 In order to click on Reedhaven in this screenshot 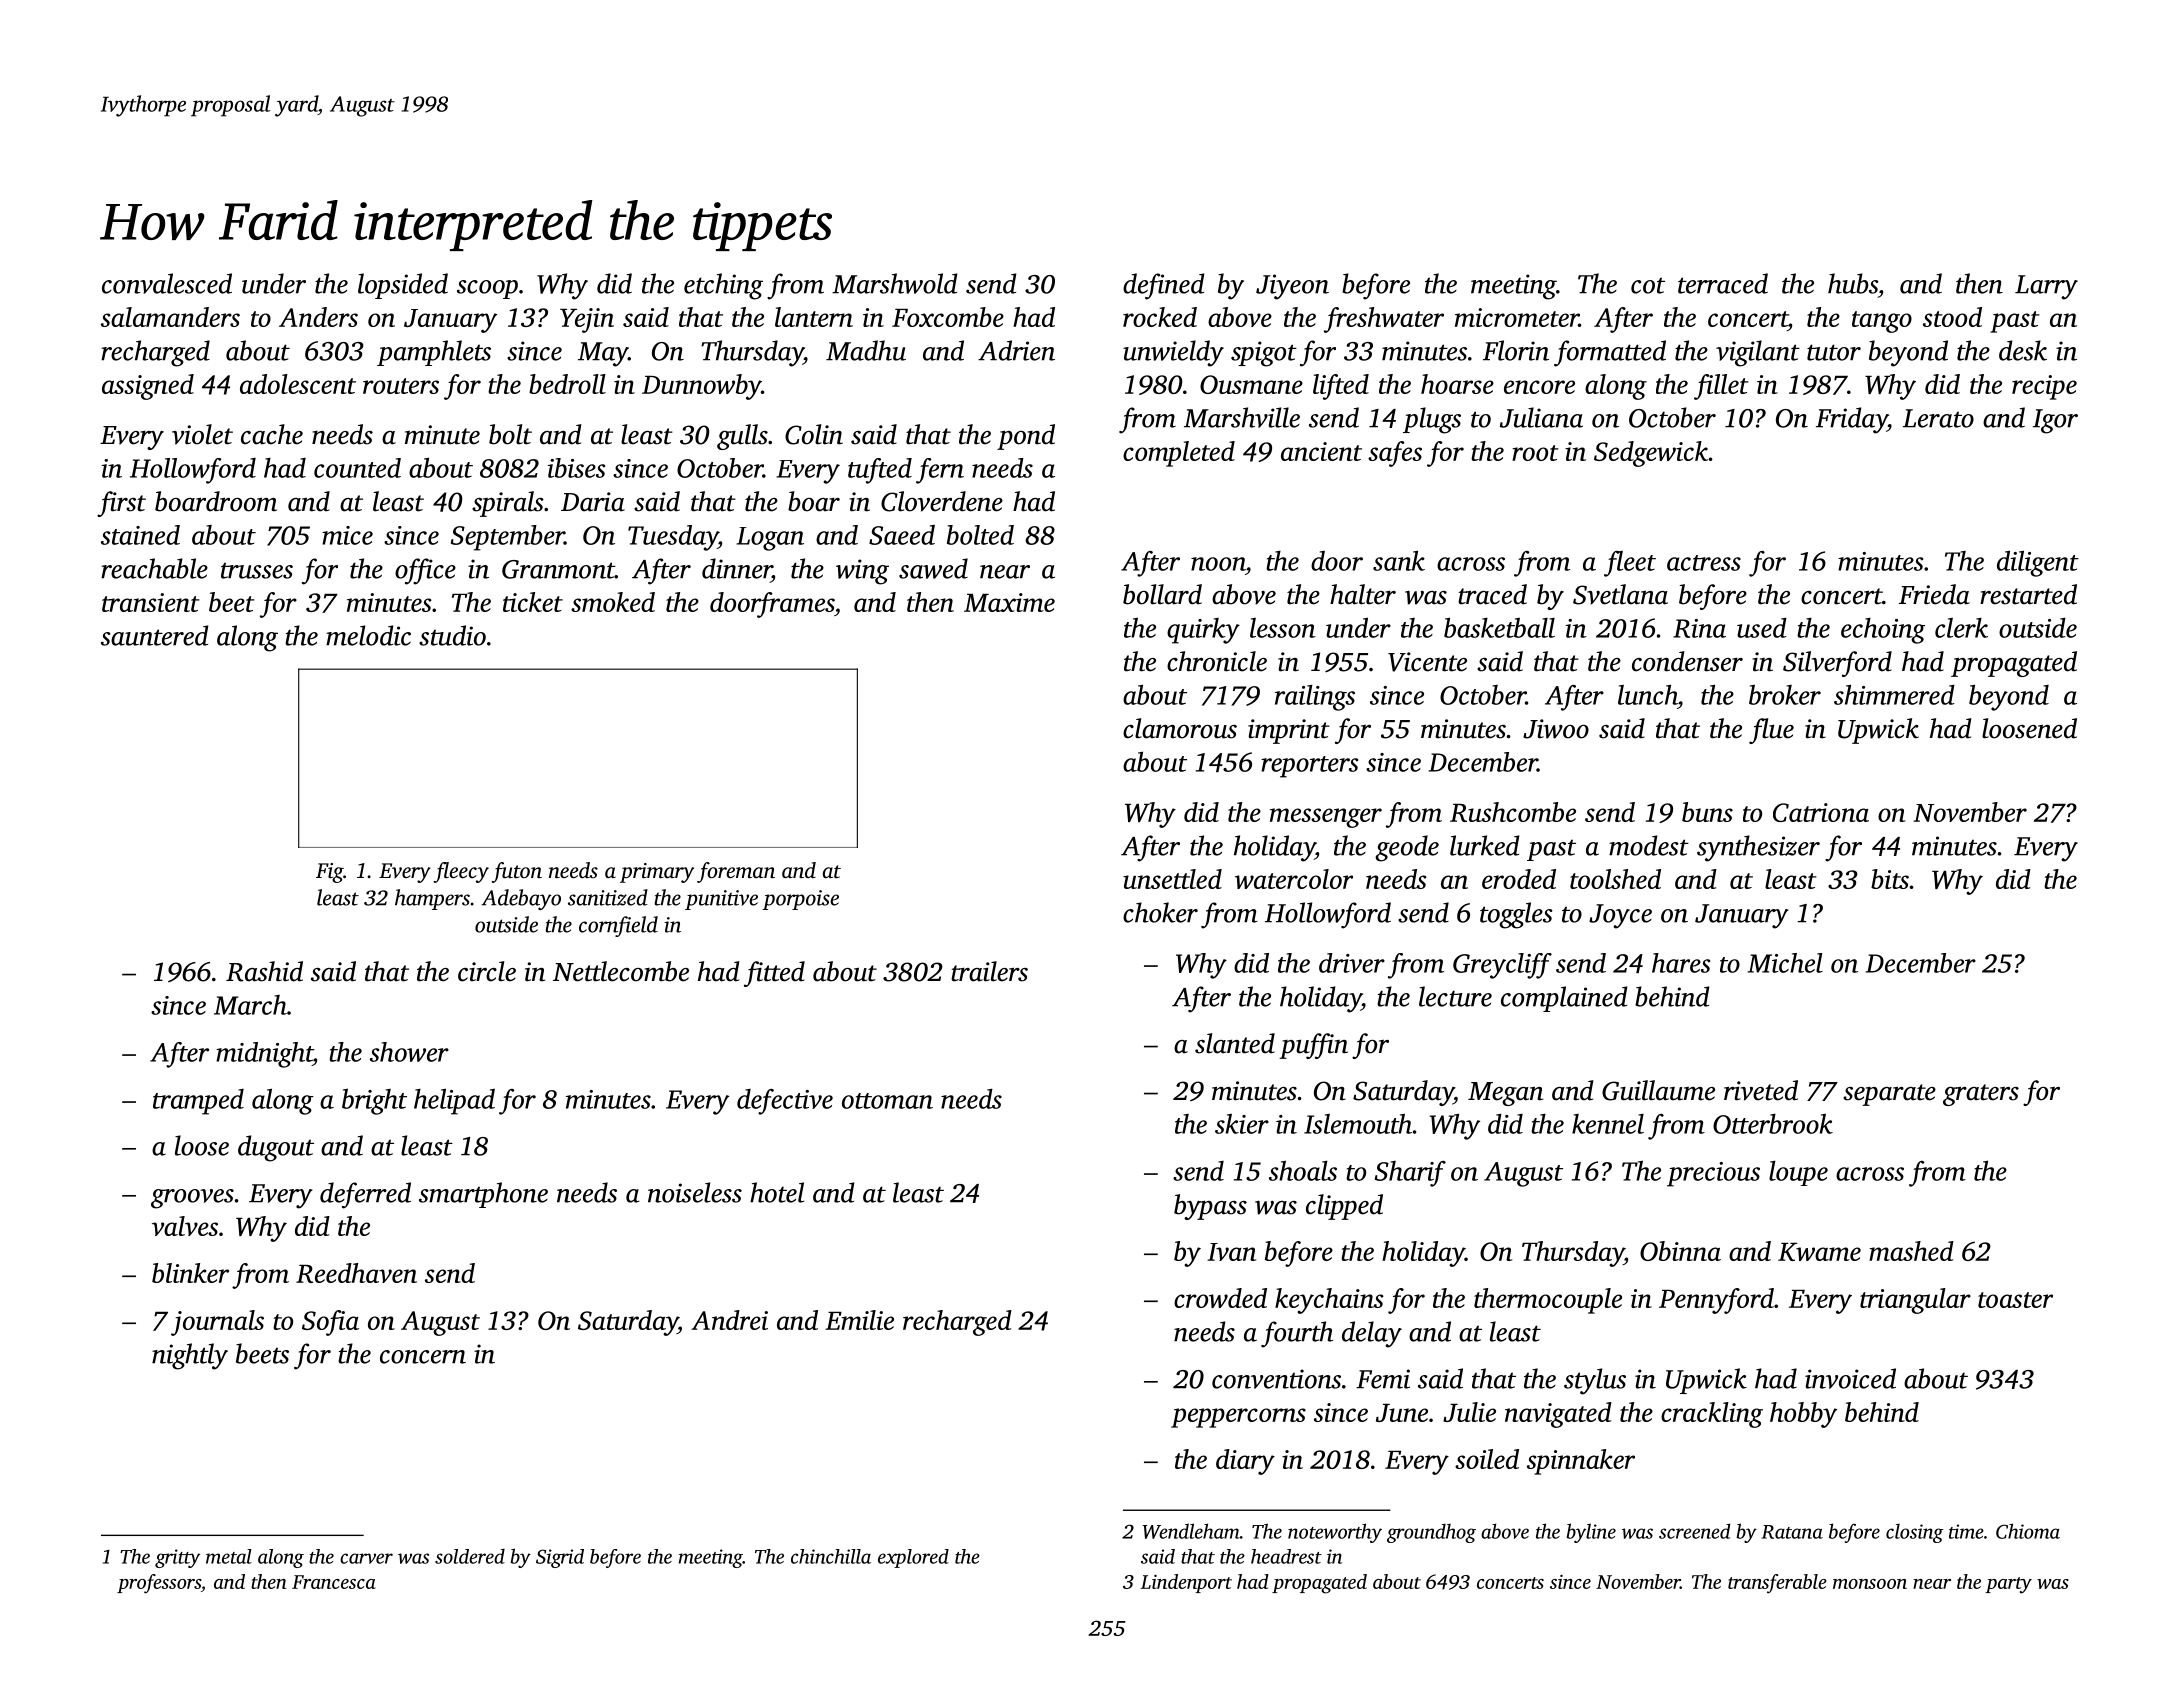, I will do `click(356, 1273)`.
